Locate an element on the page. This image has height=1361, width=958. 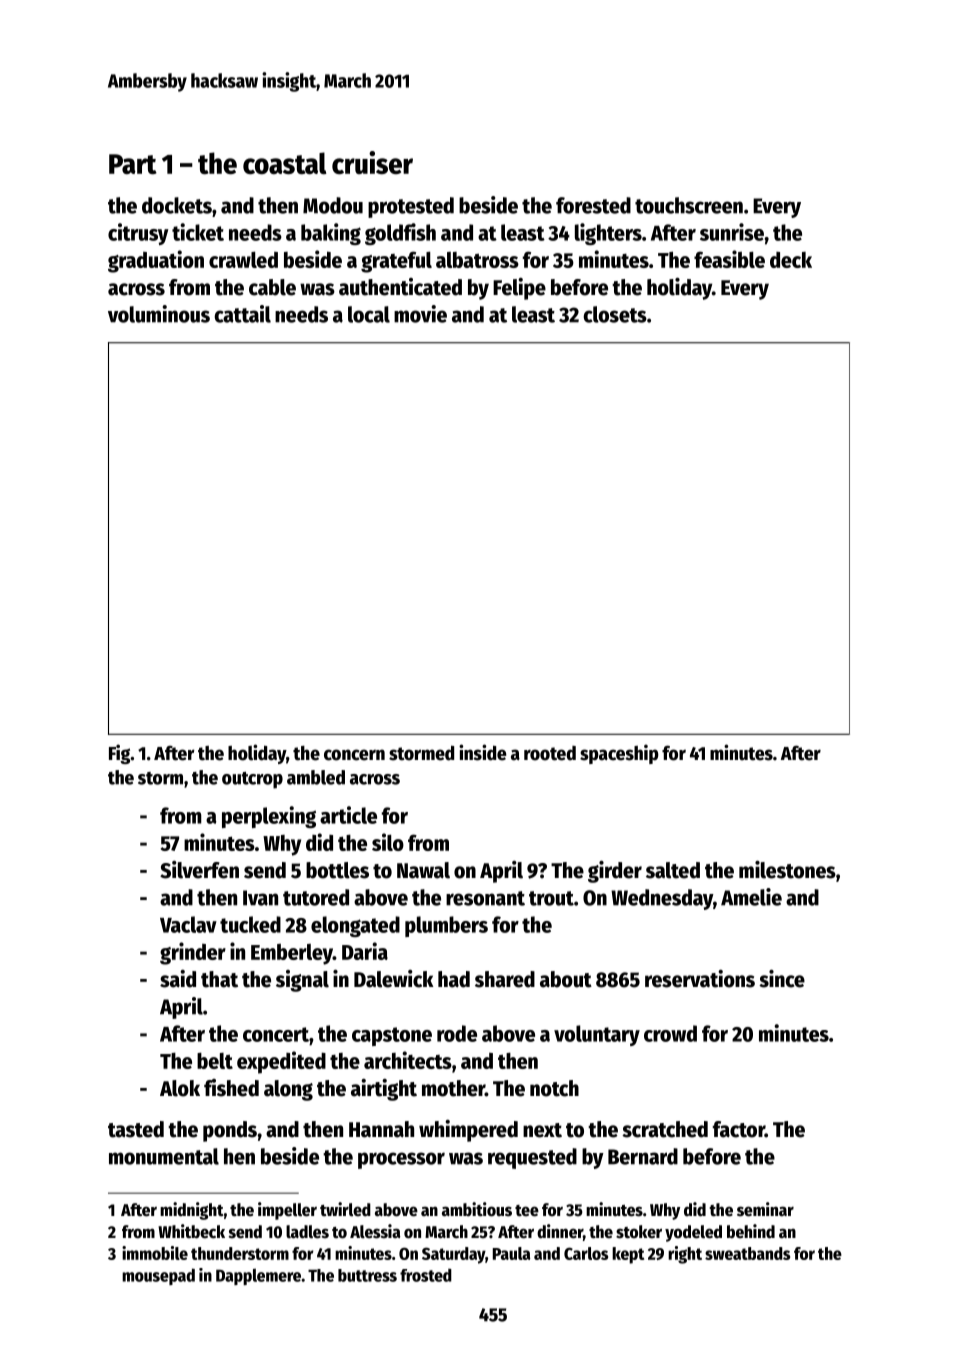
voluminous is located at coordinates (159, 314).
